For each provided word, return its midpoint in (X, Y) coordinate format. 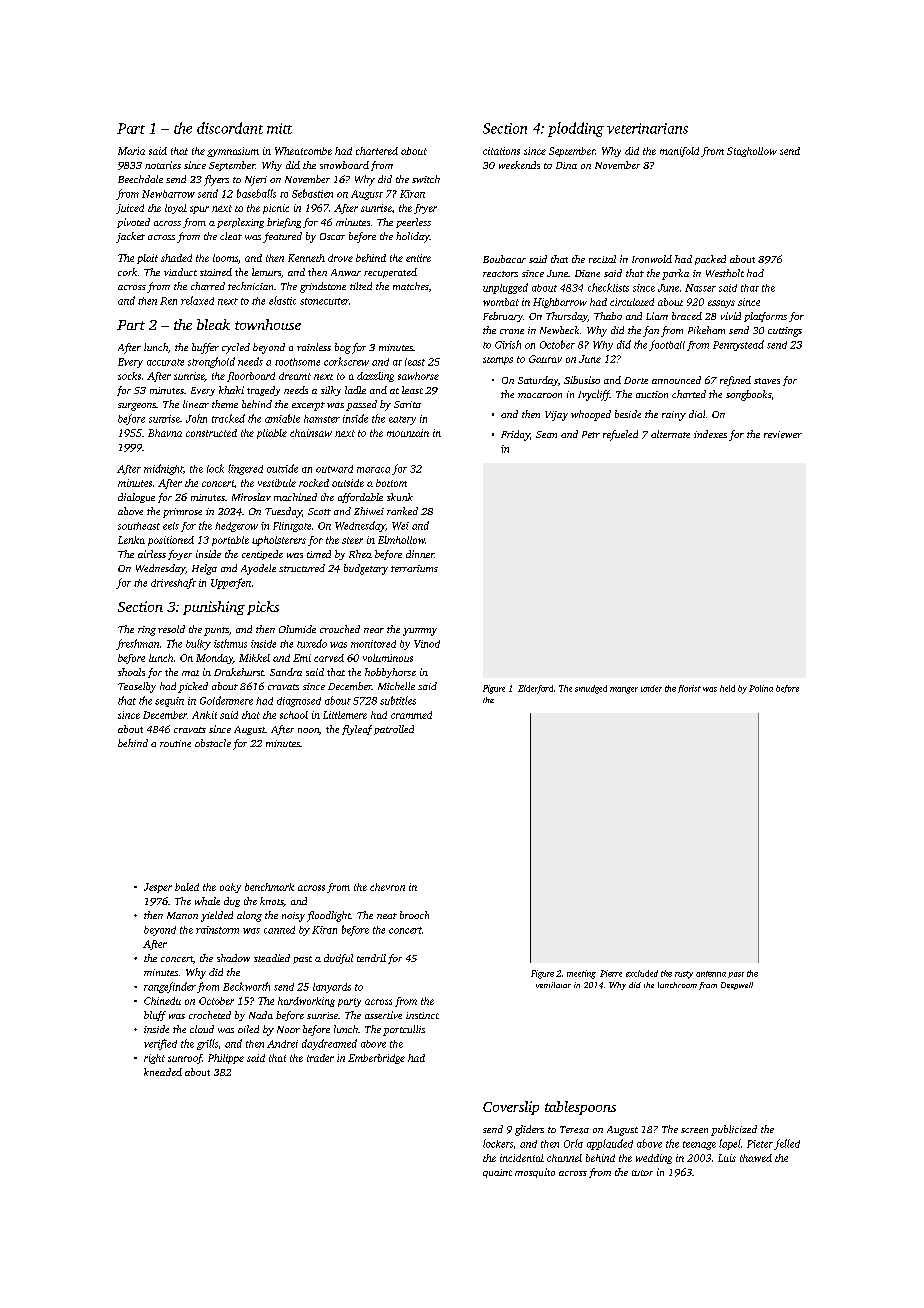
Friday (515, 435)
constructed (211, 433)
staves (767, 381)
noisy (293, 917)
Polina (761, 688)
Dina (566, 165)
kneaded (163, 1072)
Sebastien (312, 193)
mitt (279, 128)
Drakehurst (239, 672)
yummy (420, 632)
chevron (387, 887)
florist (689, 689)
